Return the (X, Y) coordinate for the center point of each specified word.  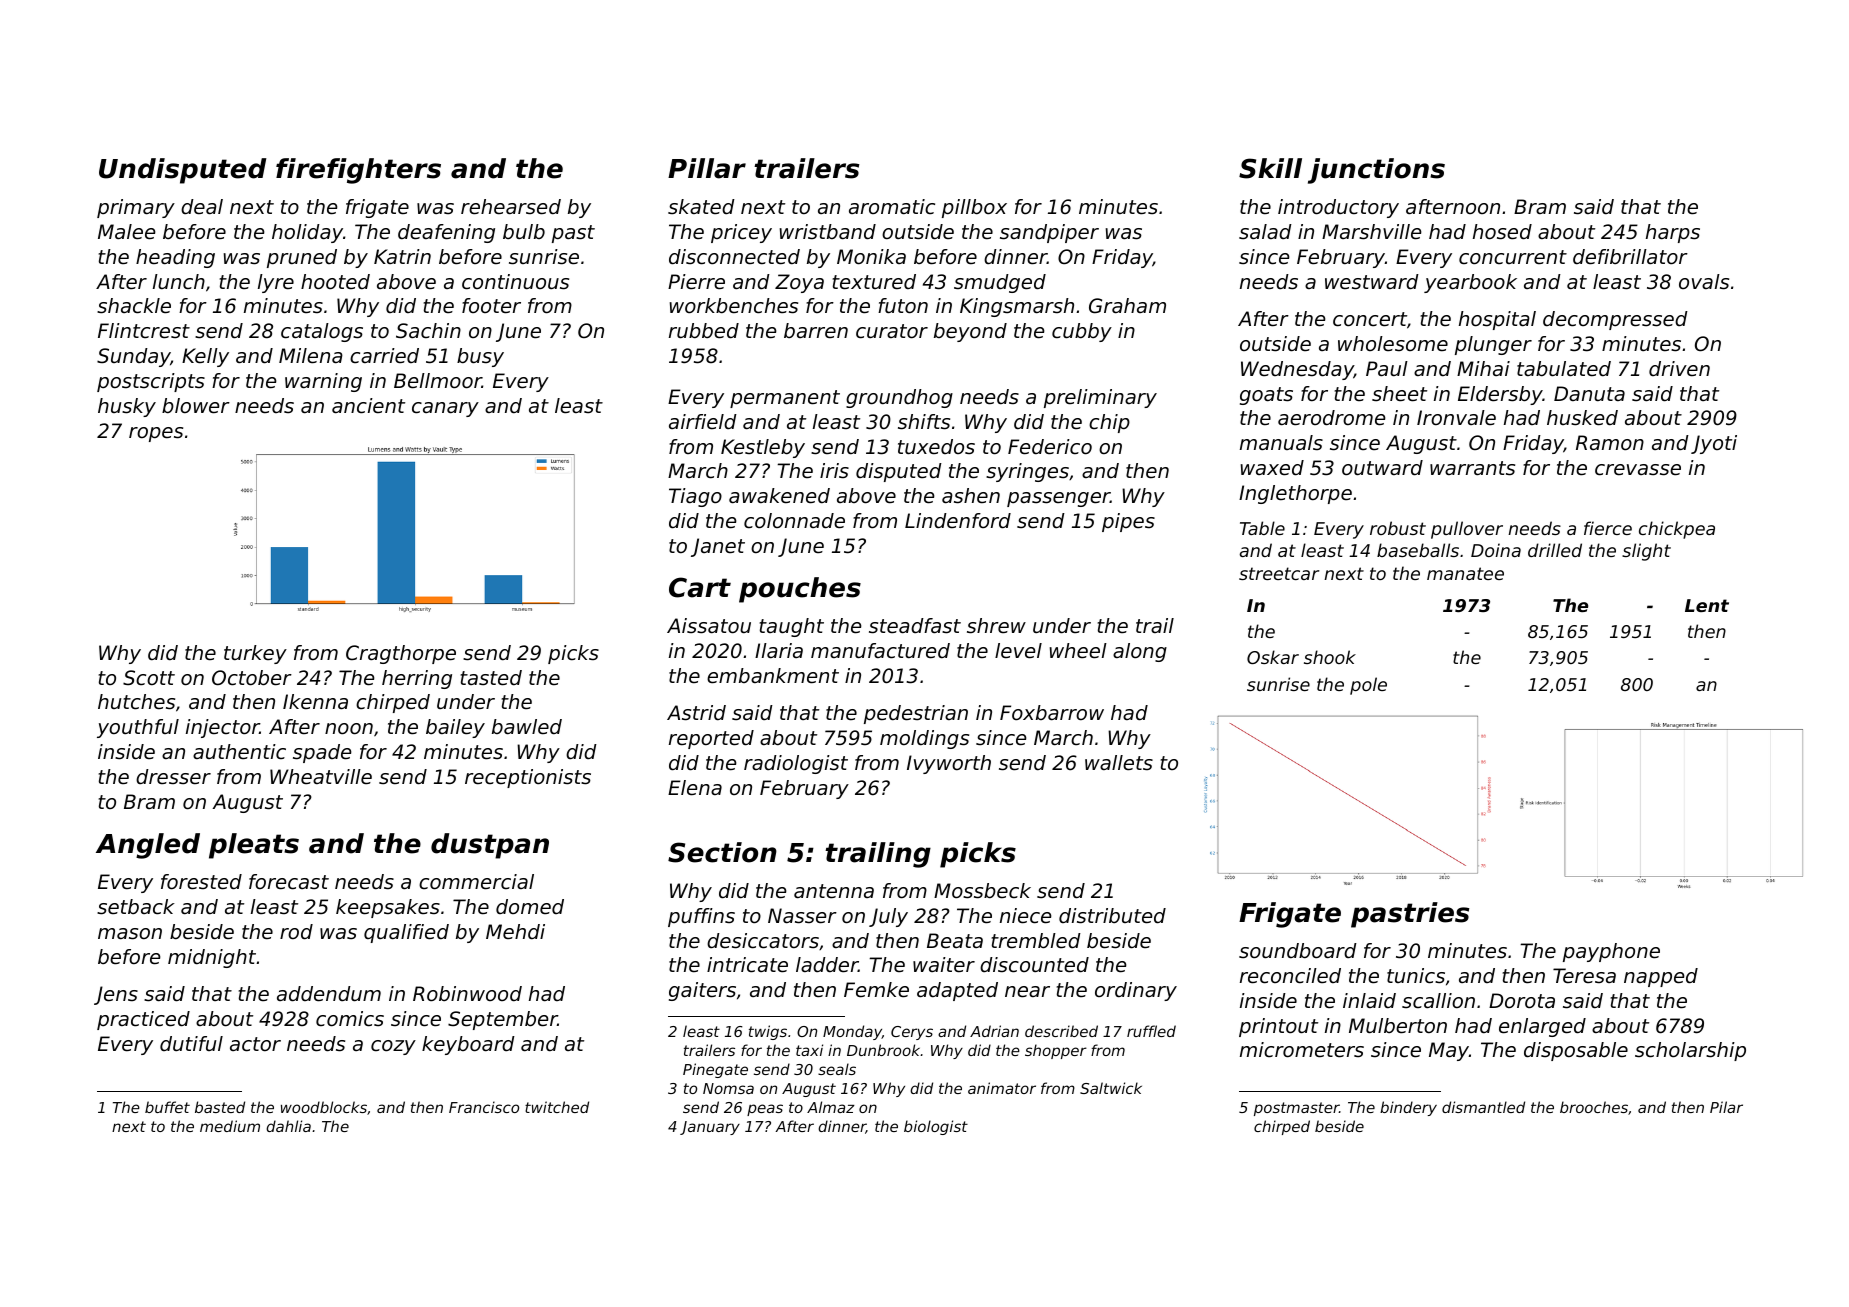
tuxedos (936, 447)
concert (1370, 319)
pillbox (974, 208)
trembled (1036, 941)
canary (445, 409)
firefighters (358, 171)
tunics (1416, 976)
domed (530, 906)
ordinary (1136, 991)
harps (1673, 233)
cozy (393, 1047)
